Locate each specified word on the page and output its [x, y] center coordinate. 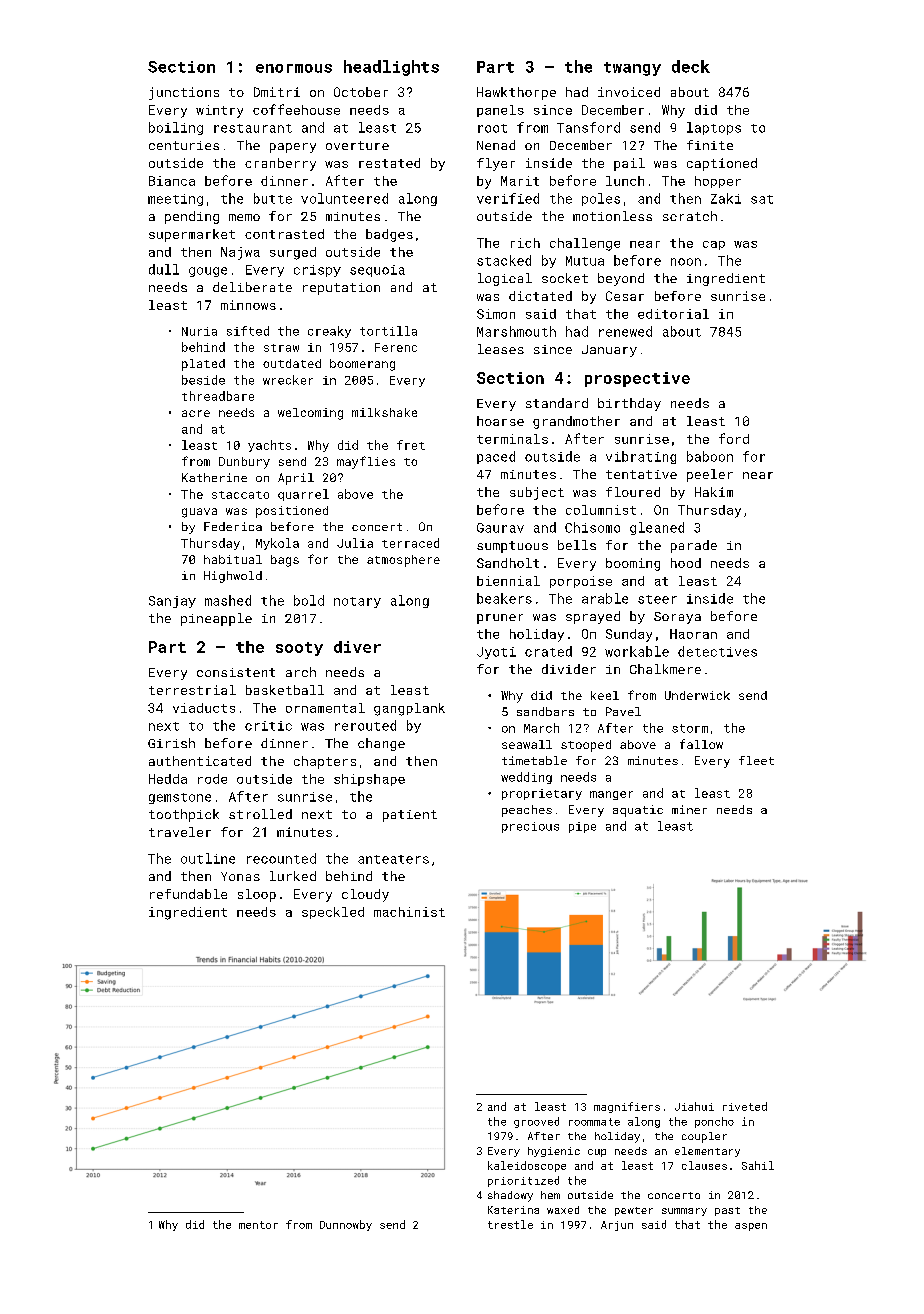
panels [500, 111]
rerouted [365, 725]
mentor [258, 1225]
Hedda [168, 779]
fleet [756, 760]
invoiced [629, 92]
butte [273, 198]
